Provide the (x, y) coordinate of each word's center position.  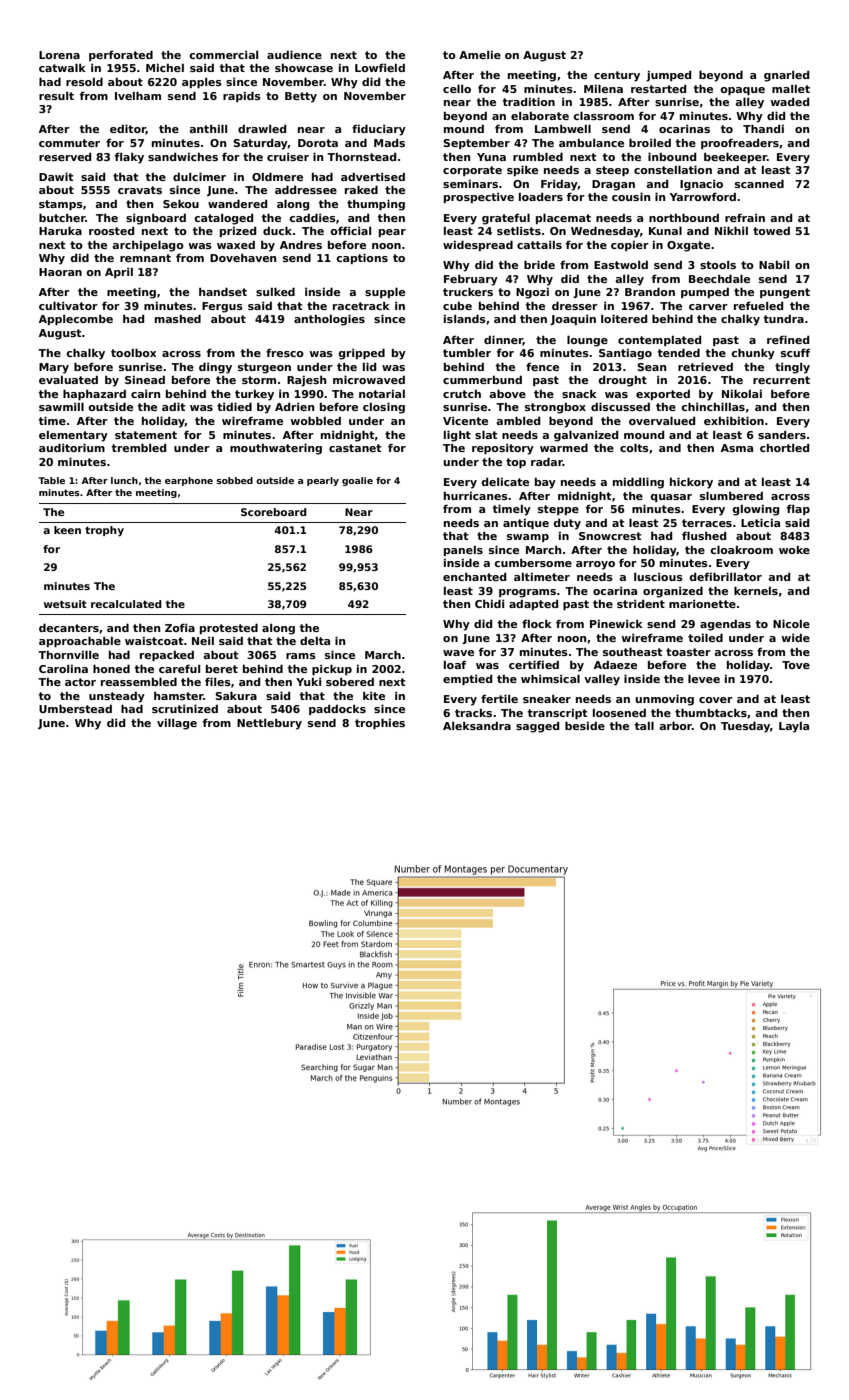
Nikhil (731, 230)
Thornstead (361, 157)
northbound (684, 217)
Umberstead (75, 708)
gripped (362, 354)
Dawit (56, 176)
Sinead (145, 380)
